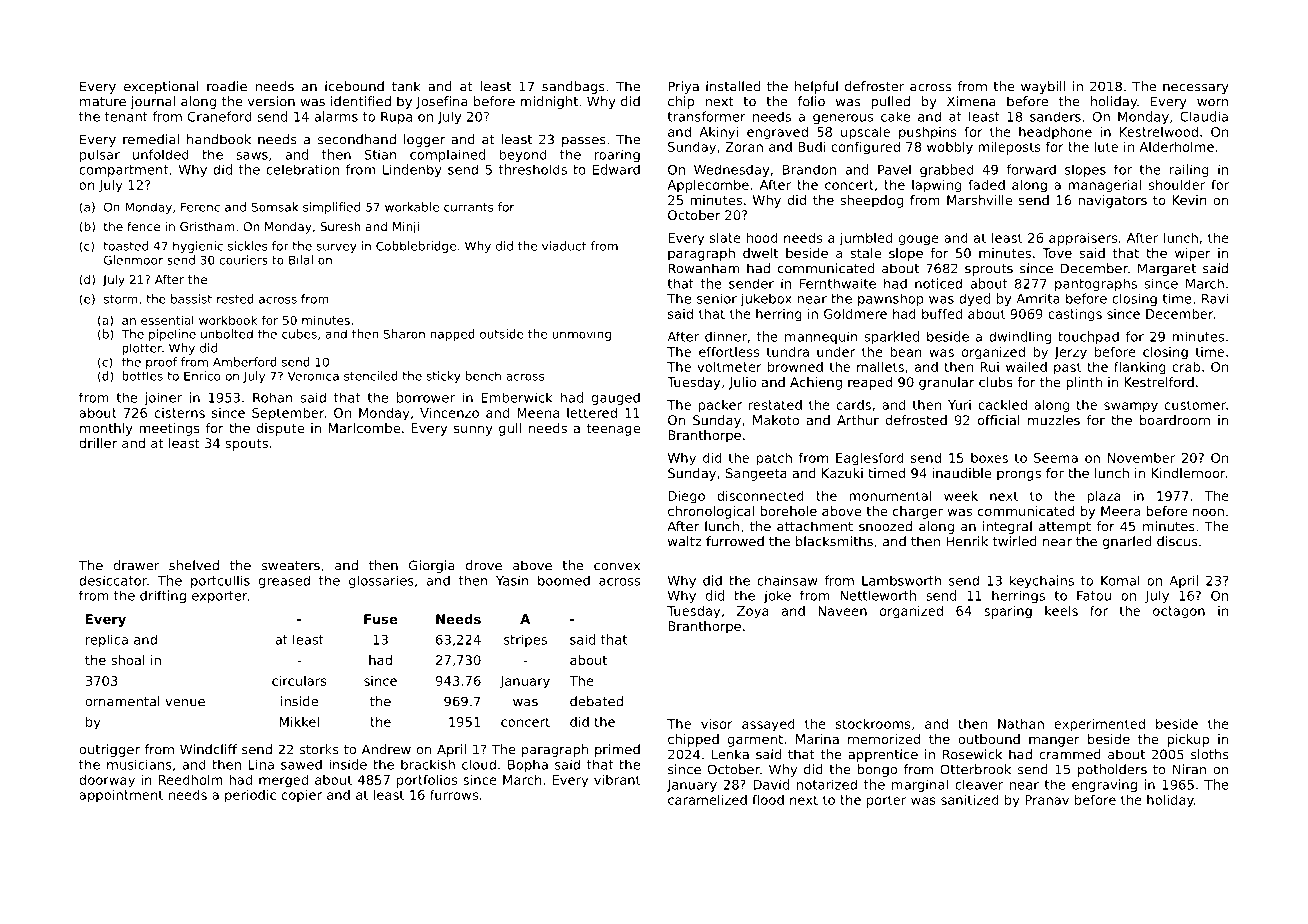 Image resolution: width=1308 pixels, height=924 pixels. I want to click on storm, so click(121, 299).
